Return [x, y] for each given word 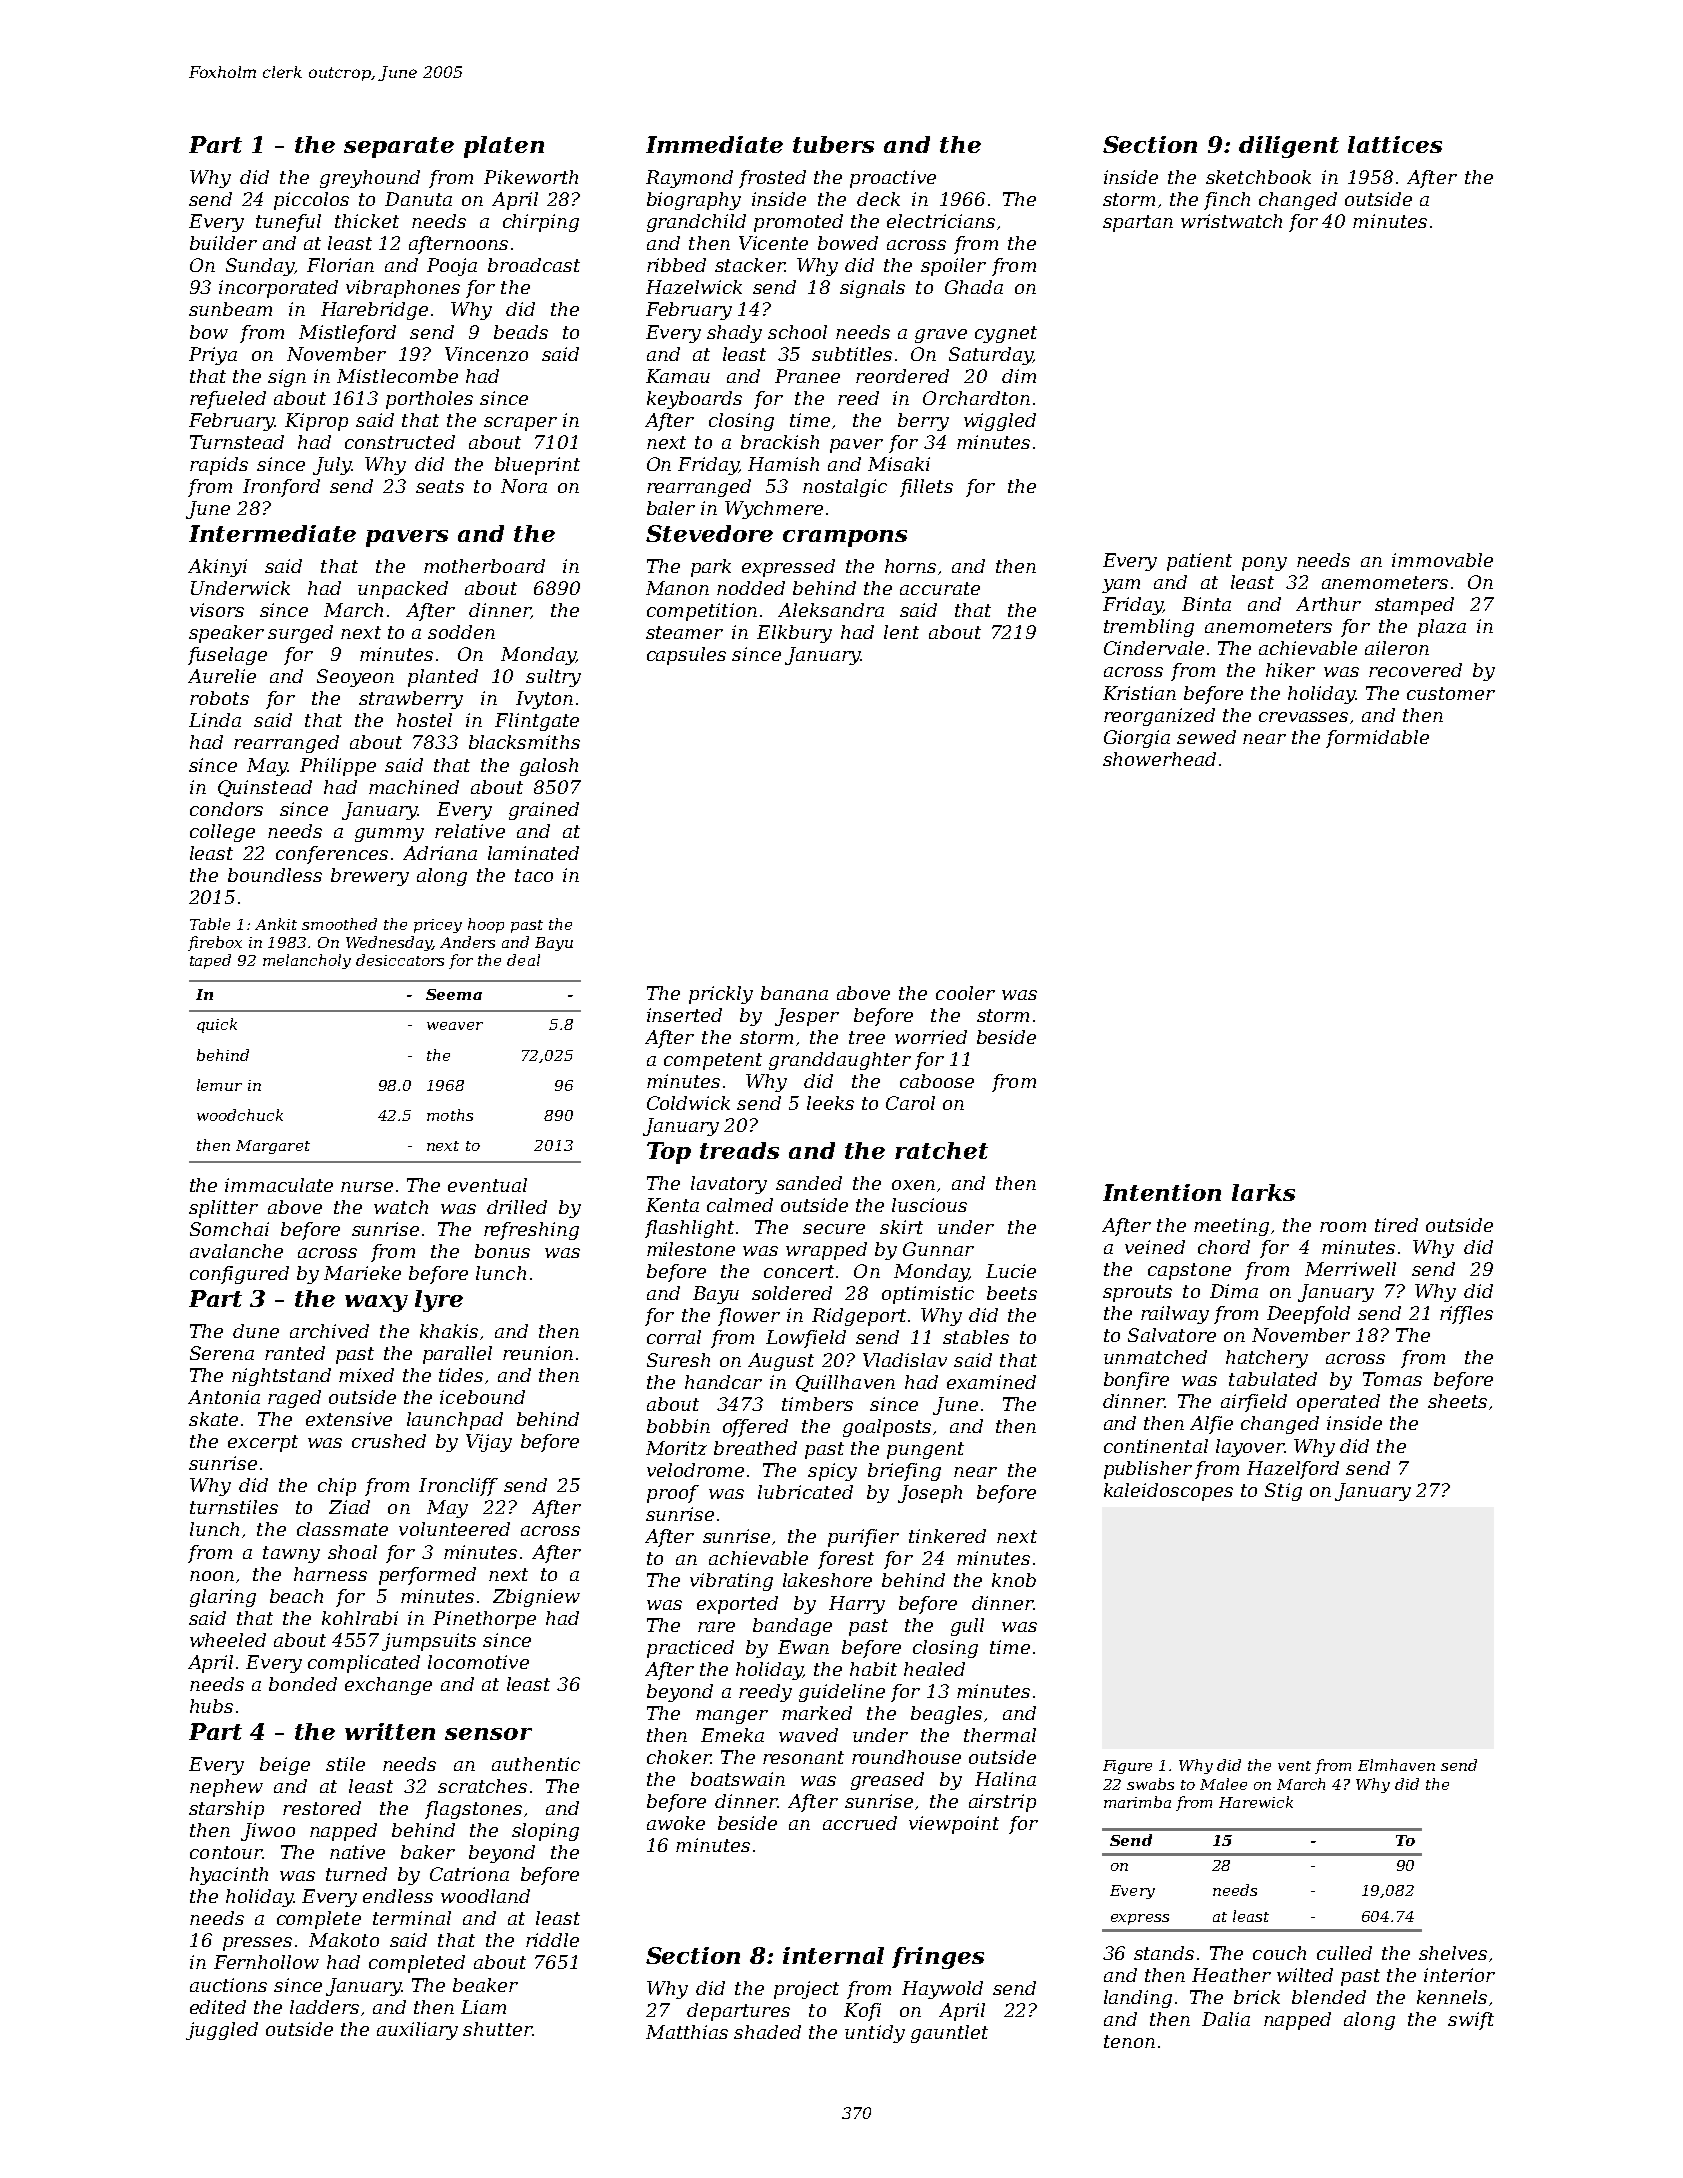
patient [1199, 562]
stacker [750, 265]
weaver [455, 1026]
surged [300, 634]
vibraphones [403, 289]
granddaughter [840, 1061]
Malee [1223, 1784]
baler [671, 508]
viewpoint [954, 1825]
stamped [1414, 606]
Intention [1162, 1192]
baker [428, 1852]
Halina [1005, 1779]
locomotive [478, 1662]
